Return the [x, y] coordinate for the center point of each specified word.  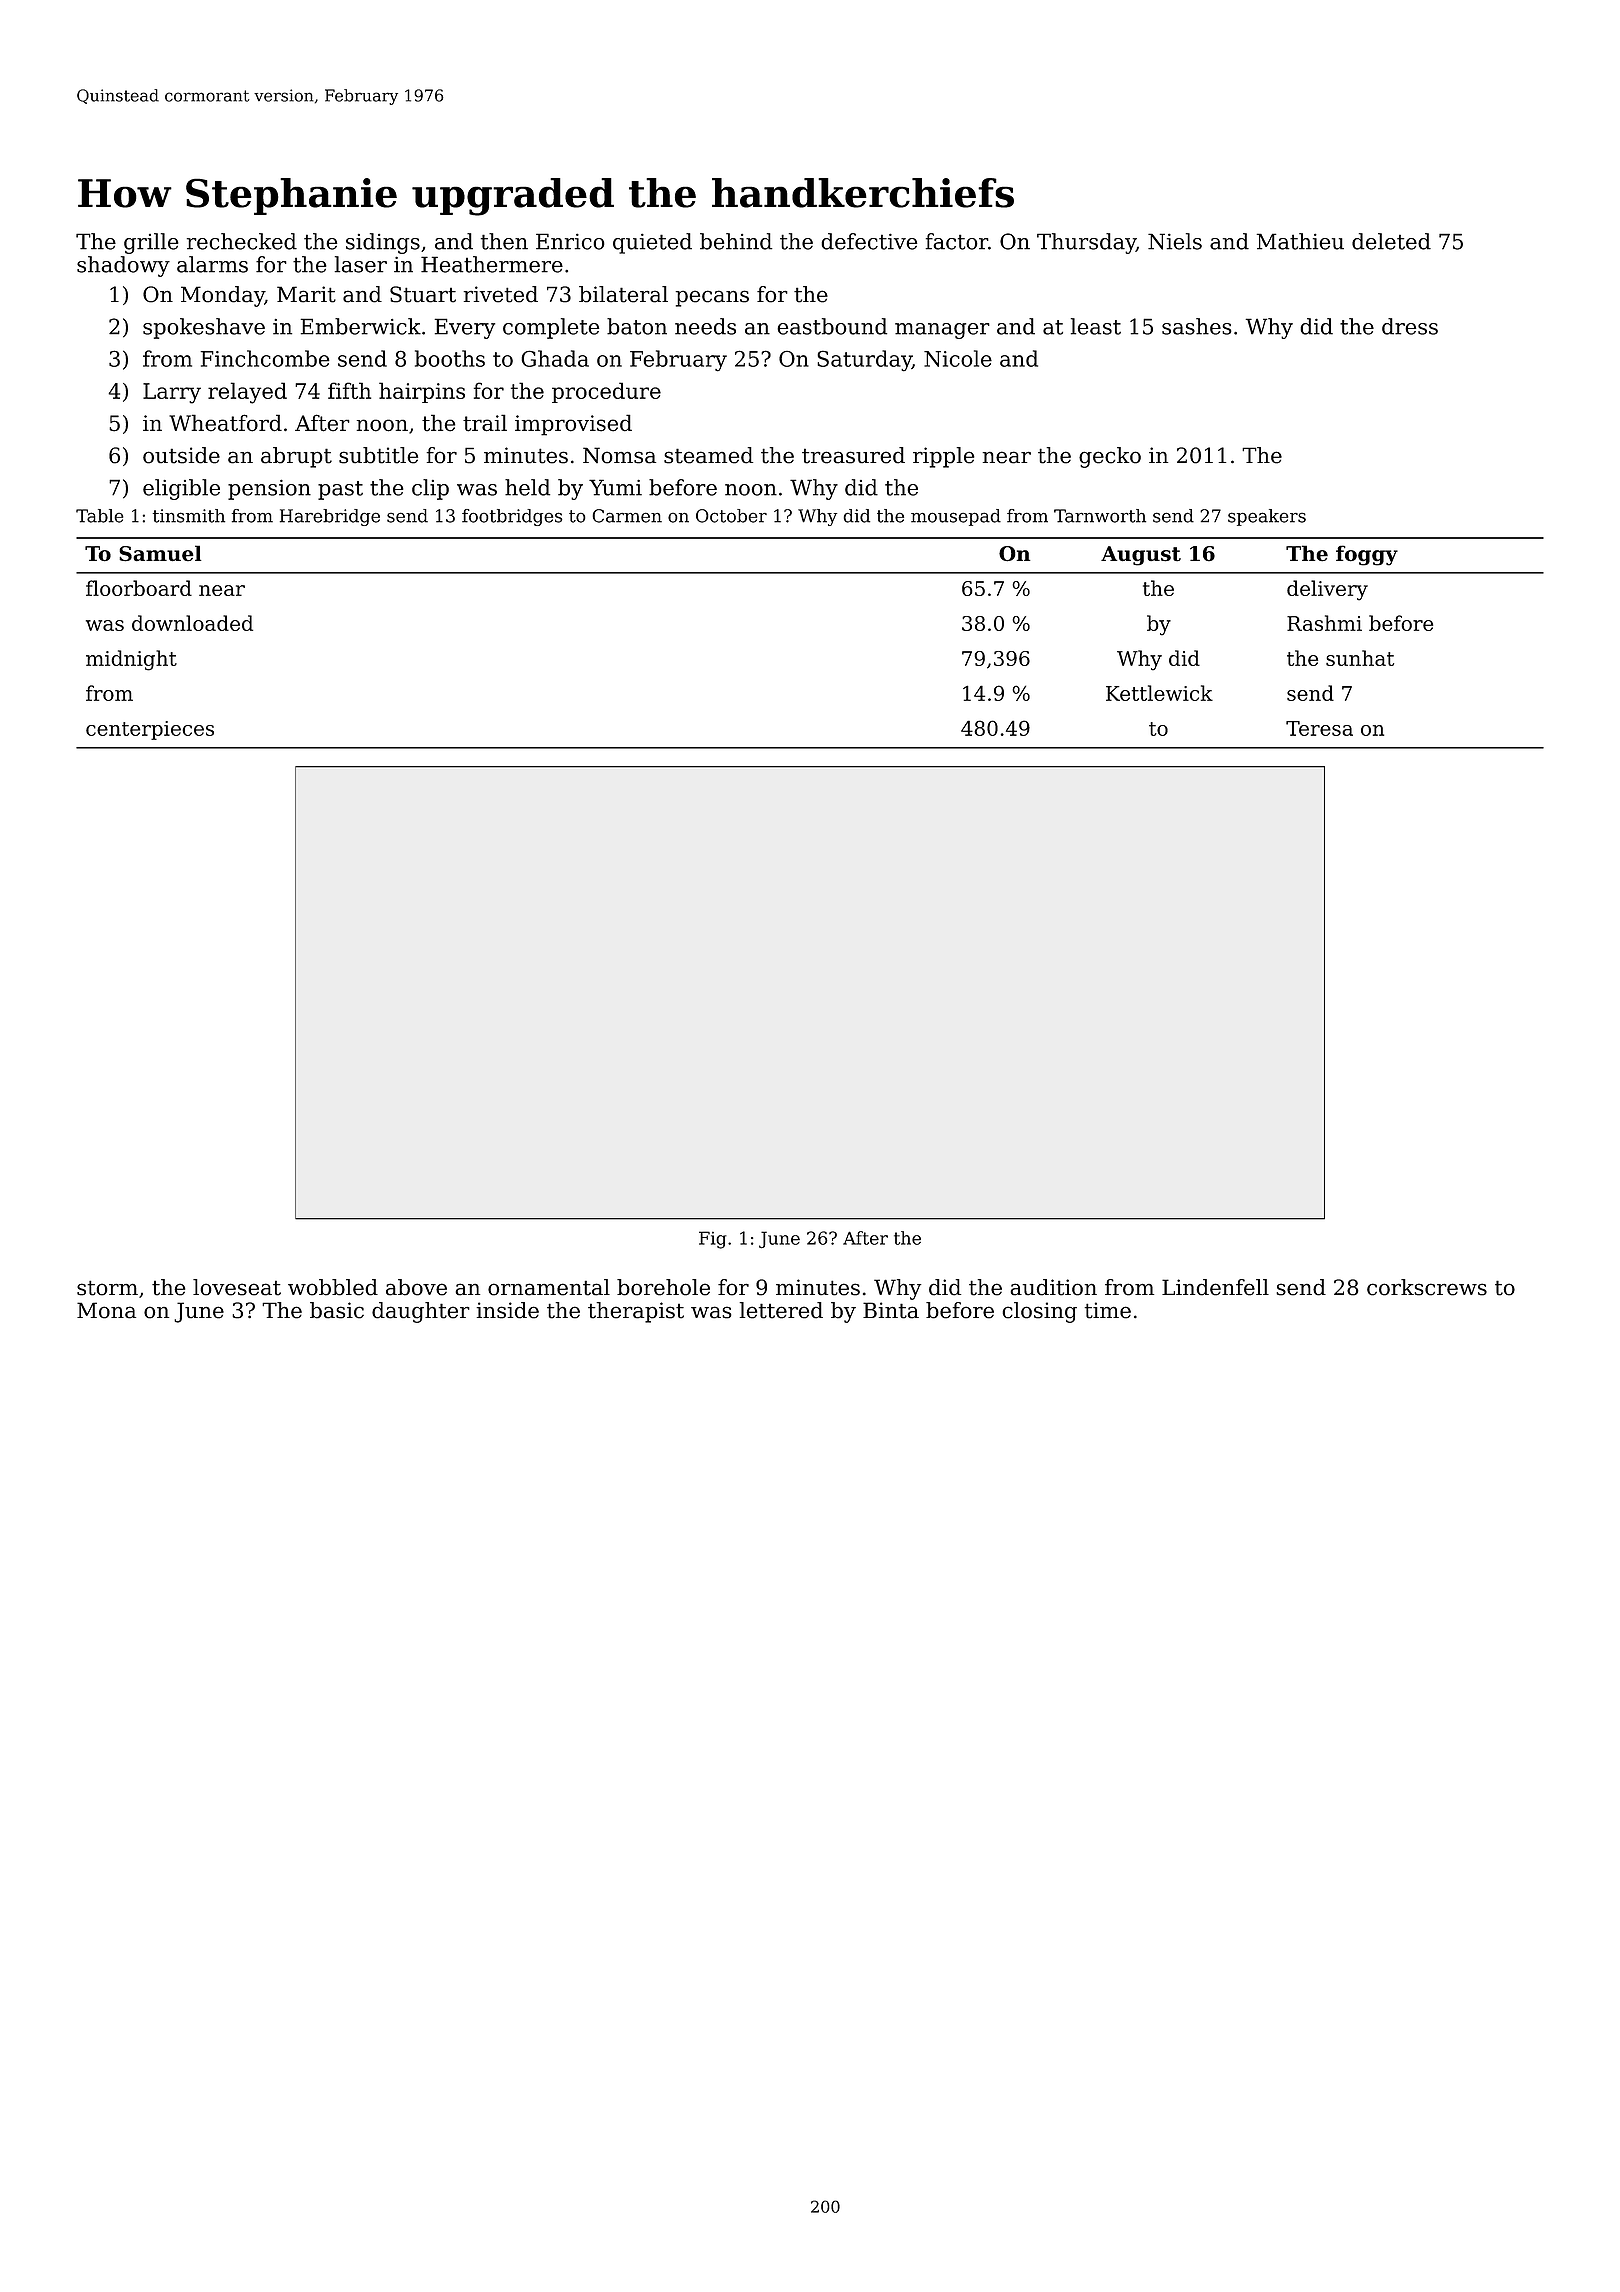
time [1107, 1310]
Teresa [1319, 728]
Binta [891, 1310]
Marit [306, 294]
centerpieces [150, 730]
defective [869, 241]
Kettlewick [1159, 693]
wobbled [333, 1287]
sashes [1197, 326]
